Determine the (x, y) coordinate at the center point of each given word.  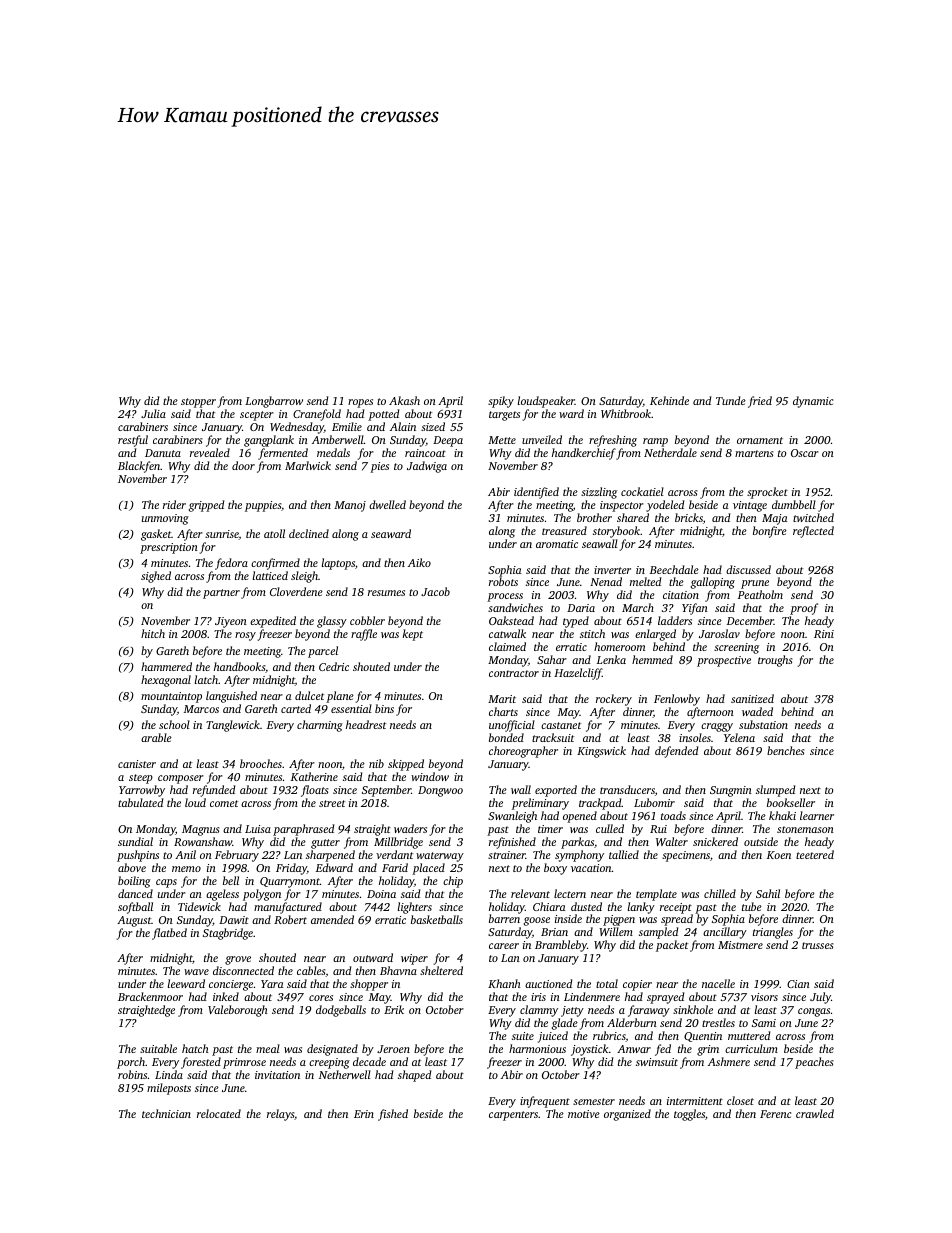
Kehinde (669, 400)
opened (580, 817)
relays (281, 1115)
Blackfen (139, 467)
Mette (502, 440)
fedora (231, 564)
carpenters (513, 1116)
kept (413, 635)
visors (764, 997)
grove (238, 960)
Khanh (504, 983)
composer (181, 779)
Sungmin (731, 791)
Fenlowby (677, 700)
